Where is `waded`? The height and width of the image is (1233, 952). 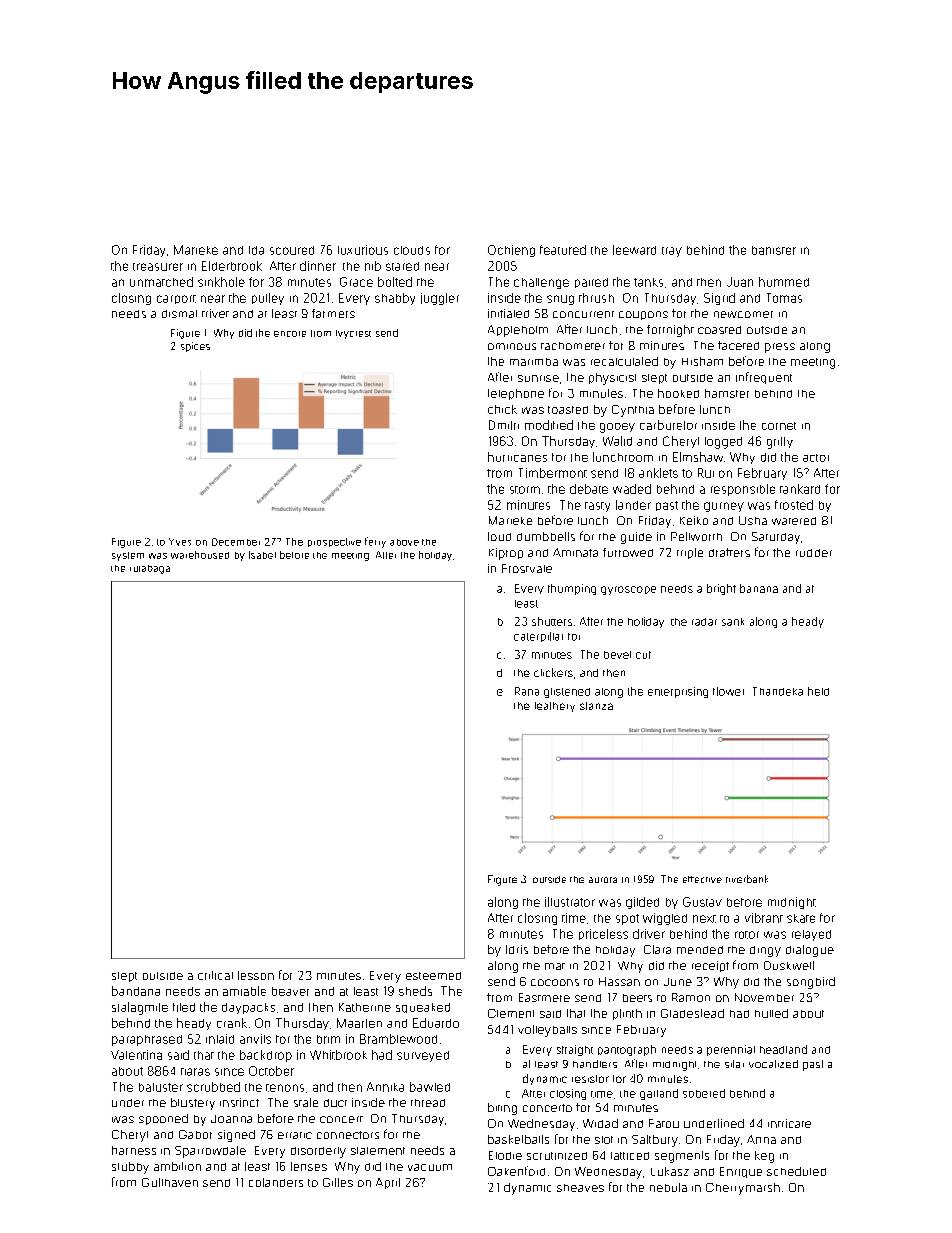 waded is located at coordinates (632, 489).
